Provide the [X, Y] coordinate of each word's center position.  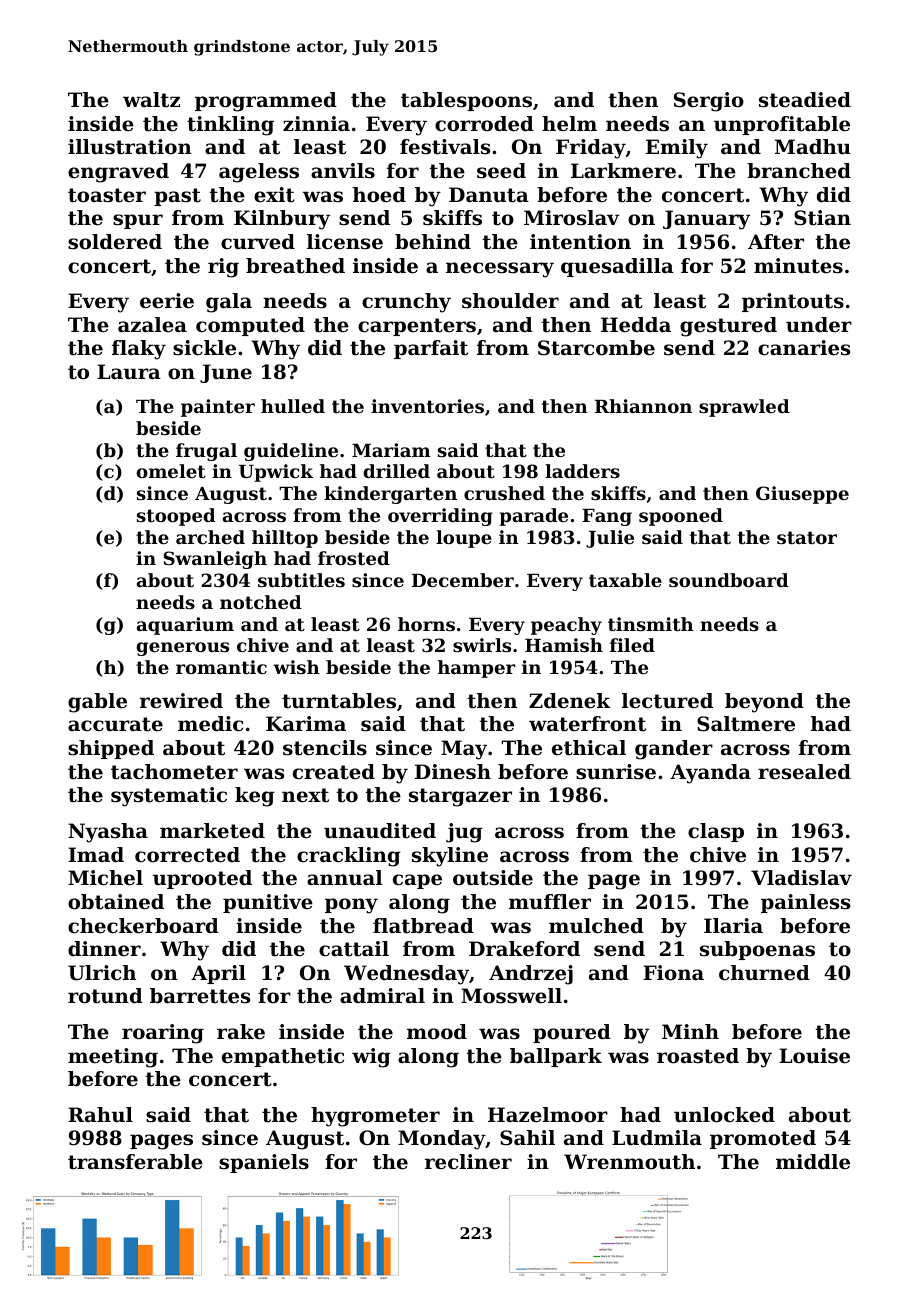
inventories [427, 406]
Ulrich [102, 973]
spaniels [264, 1163]
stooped [176, 517]
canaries [804, 348]
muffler [550, 902]
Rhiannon [643, 406]
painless [805, 903]
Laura [129, 372]
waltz [151, 100]
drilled [397, 471]
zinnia [316, 123]
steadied [805, 100]
